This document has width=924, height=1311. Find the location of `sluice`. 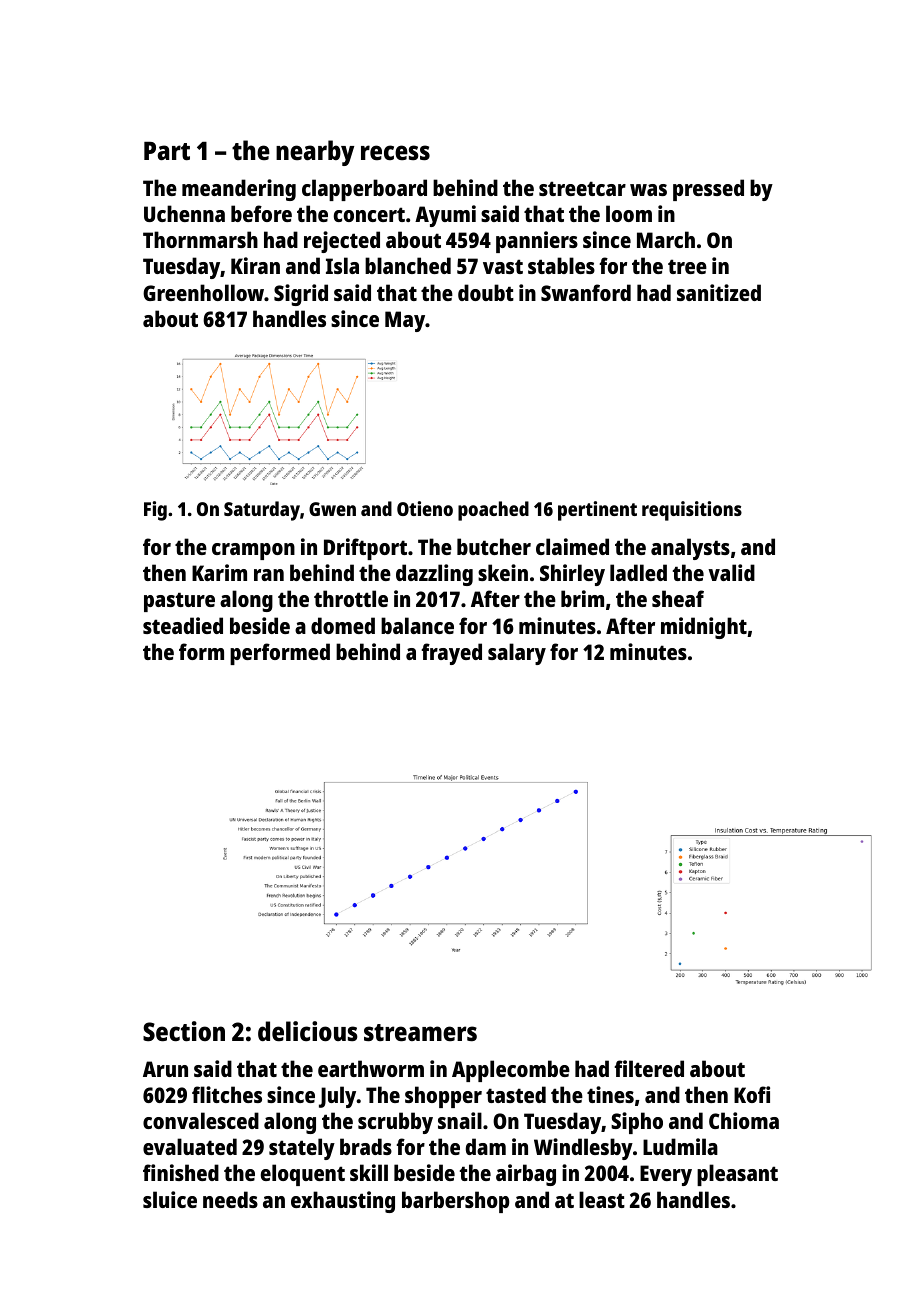

sluice is located at coordinates (170, 1199).
